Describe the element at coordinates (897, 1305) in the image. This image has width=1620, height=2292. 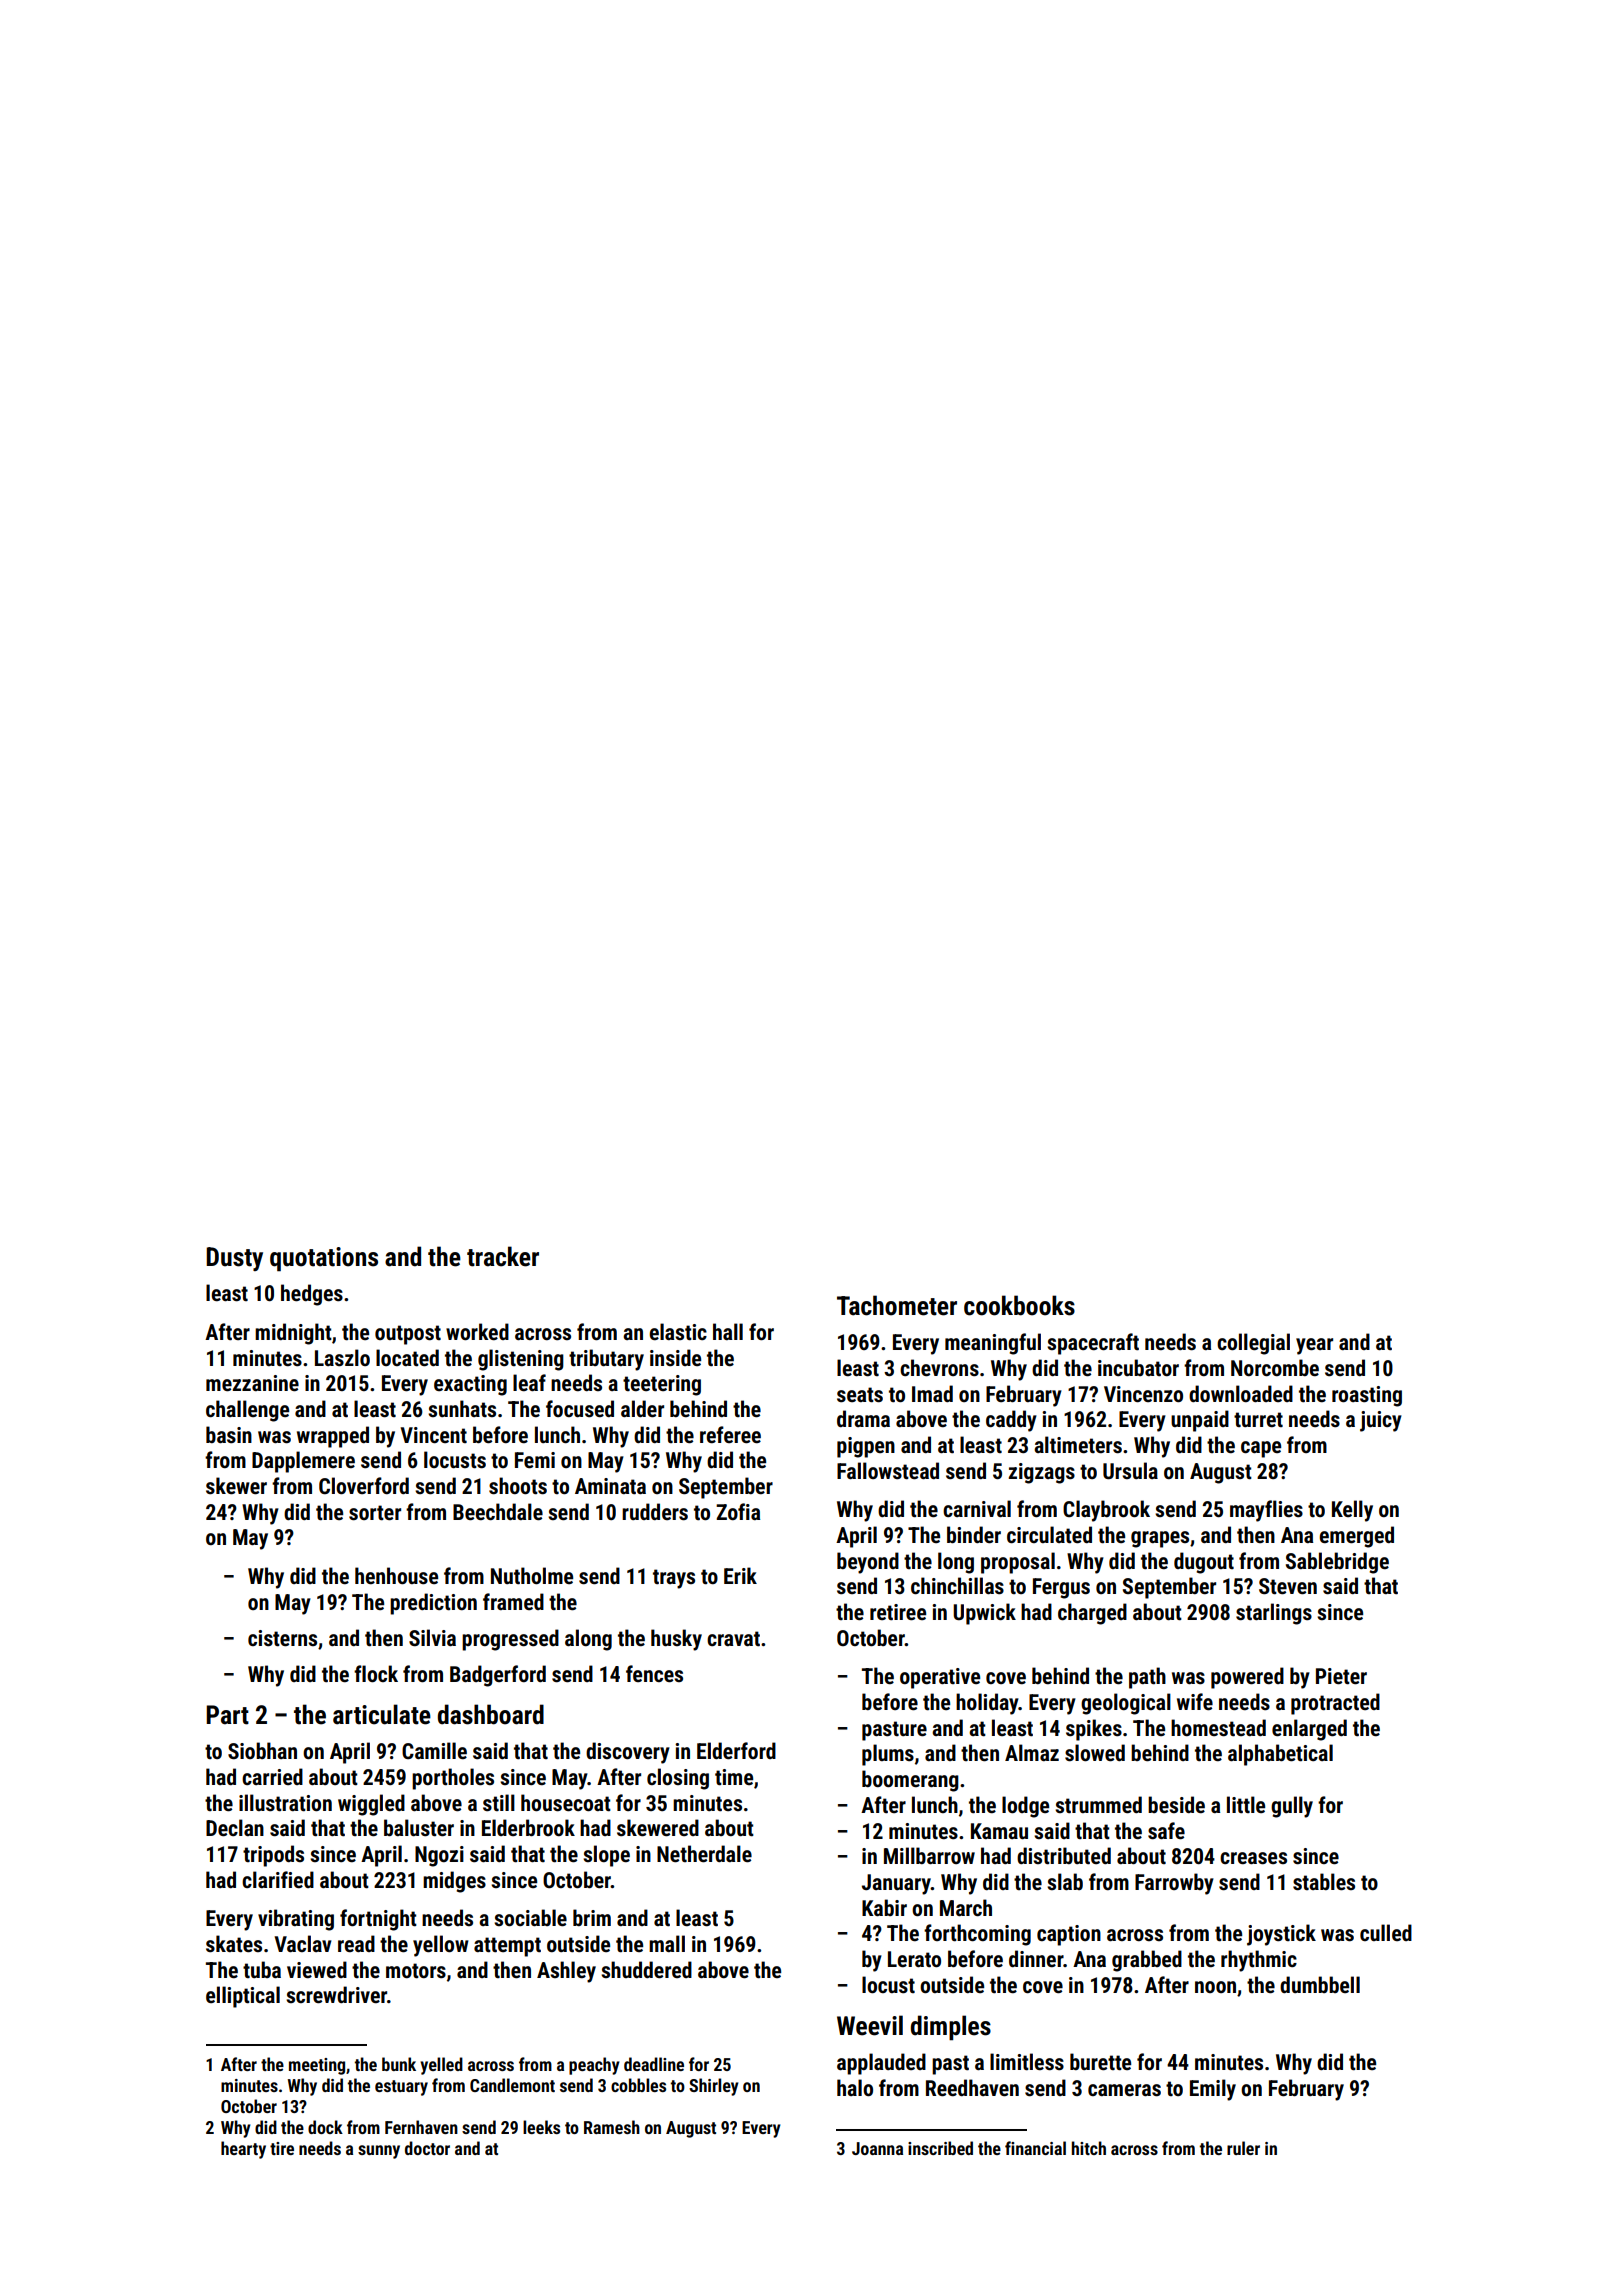
I see `Tachometer` at that location.
